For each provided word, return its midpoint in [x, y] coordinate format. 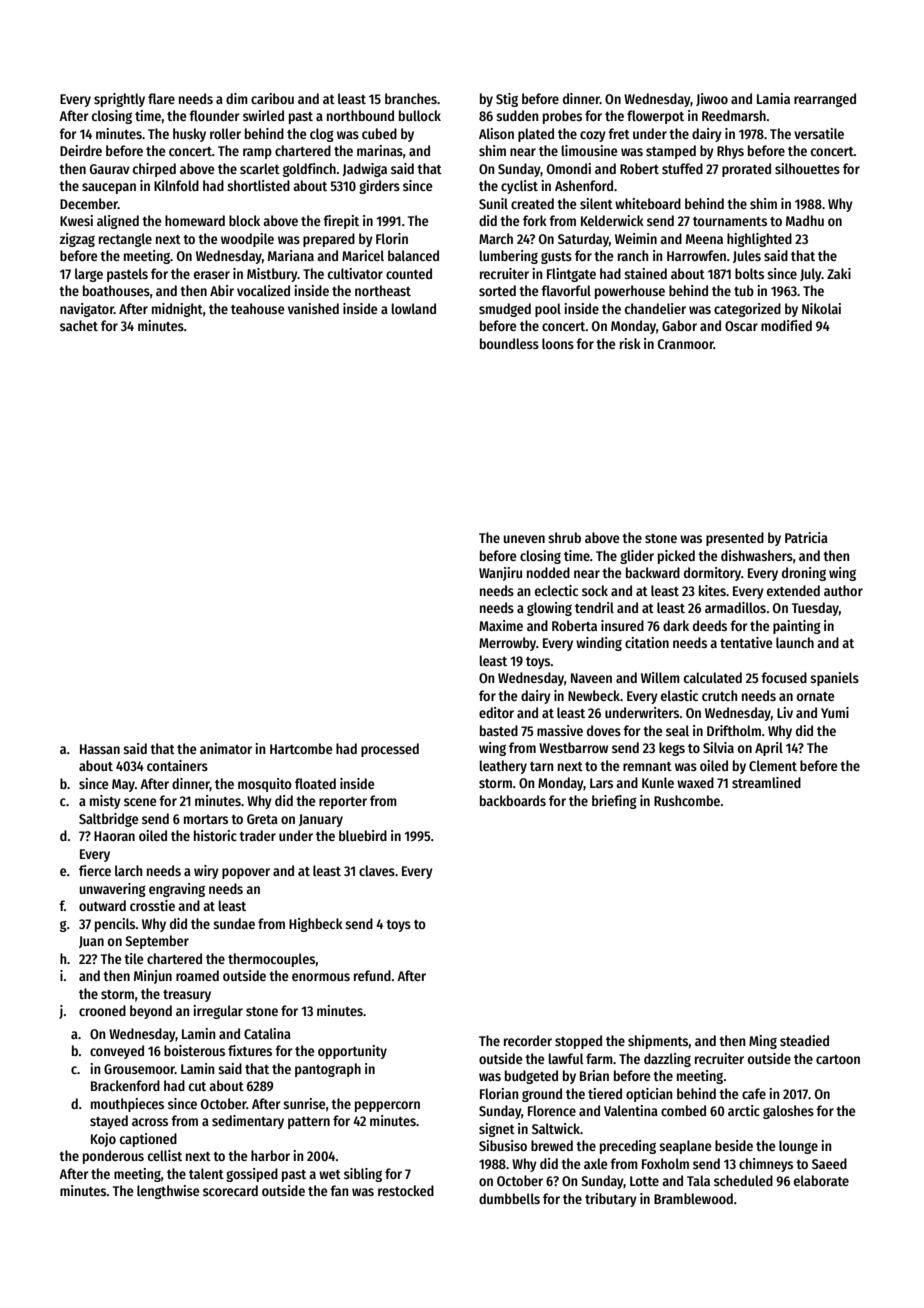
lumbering [509, 257]
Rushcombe [687, 800]
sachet [79, 325]
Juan [91, 942]
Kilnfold [176, 185]
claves [377, 870]
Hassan [100, 749]
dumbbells [509, 1198]
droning [804, 574]
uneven [524, 539]
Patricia [806, 537]
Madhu [805, 220]
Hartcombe [301, 748]
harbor [270, 1155]
